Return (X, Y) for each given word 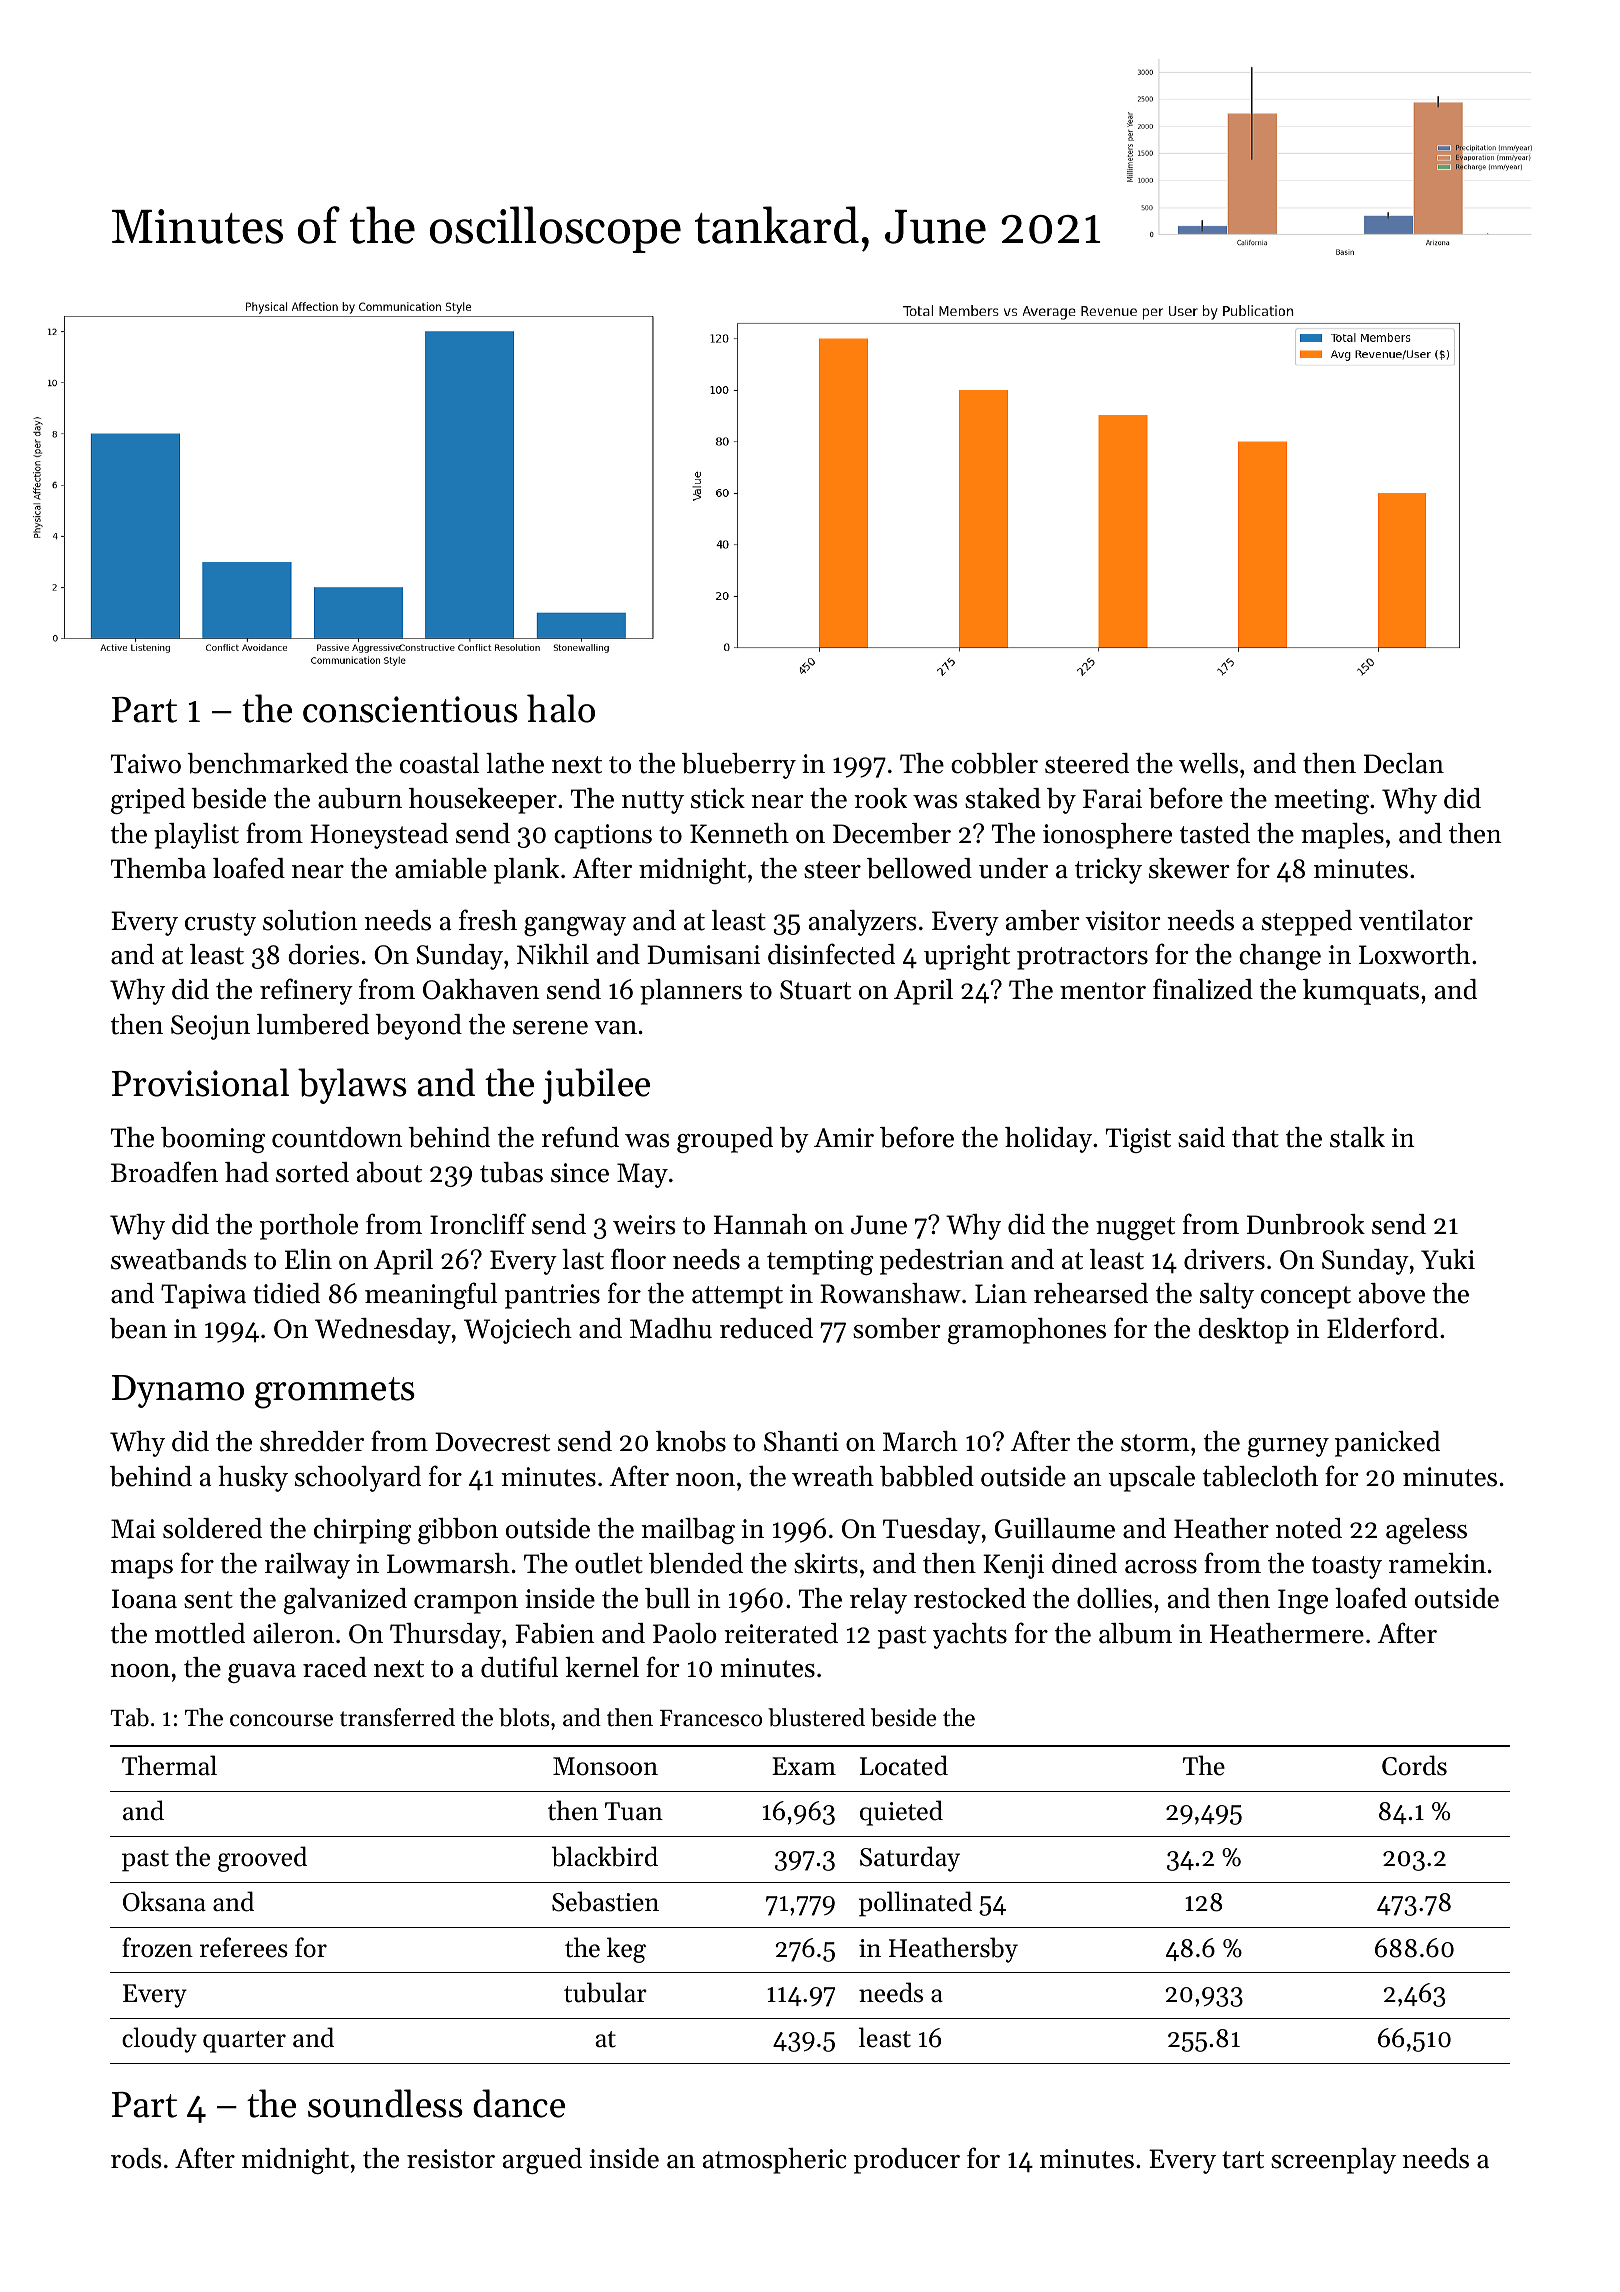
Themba (158, 868)
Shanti (801, 1441)
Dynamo (178, 1391)
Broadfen (164, 1172)
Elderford (1382, 1328)
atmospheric (775, 2161)
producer (907, 2161)
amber (1043, 920)
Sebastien (605, 1901)
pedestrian (942, 1262)
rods (136, 2158)
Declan (1404, 763)
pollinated (915, 1904)
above (1392, 1293)
